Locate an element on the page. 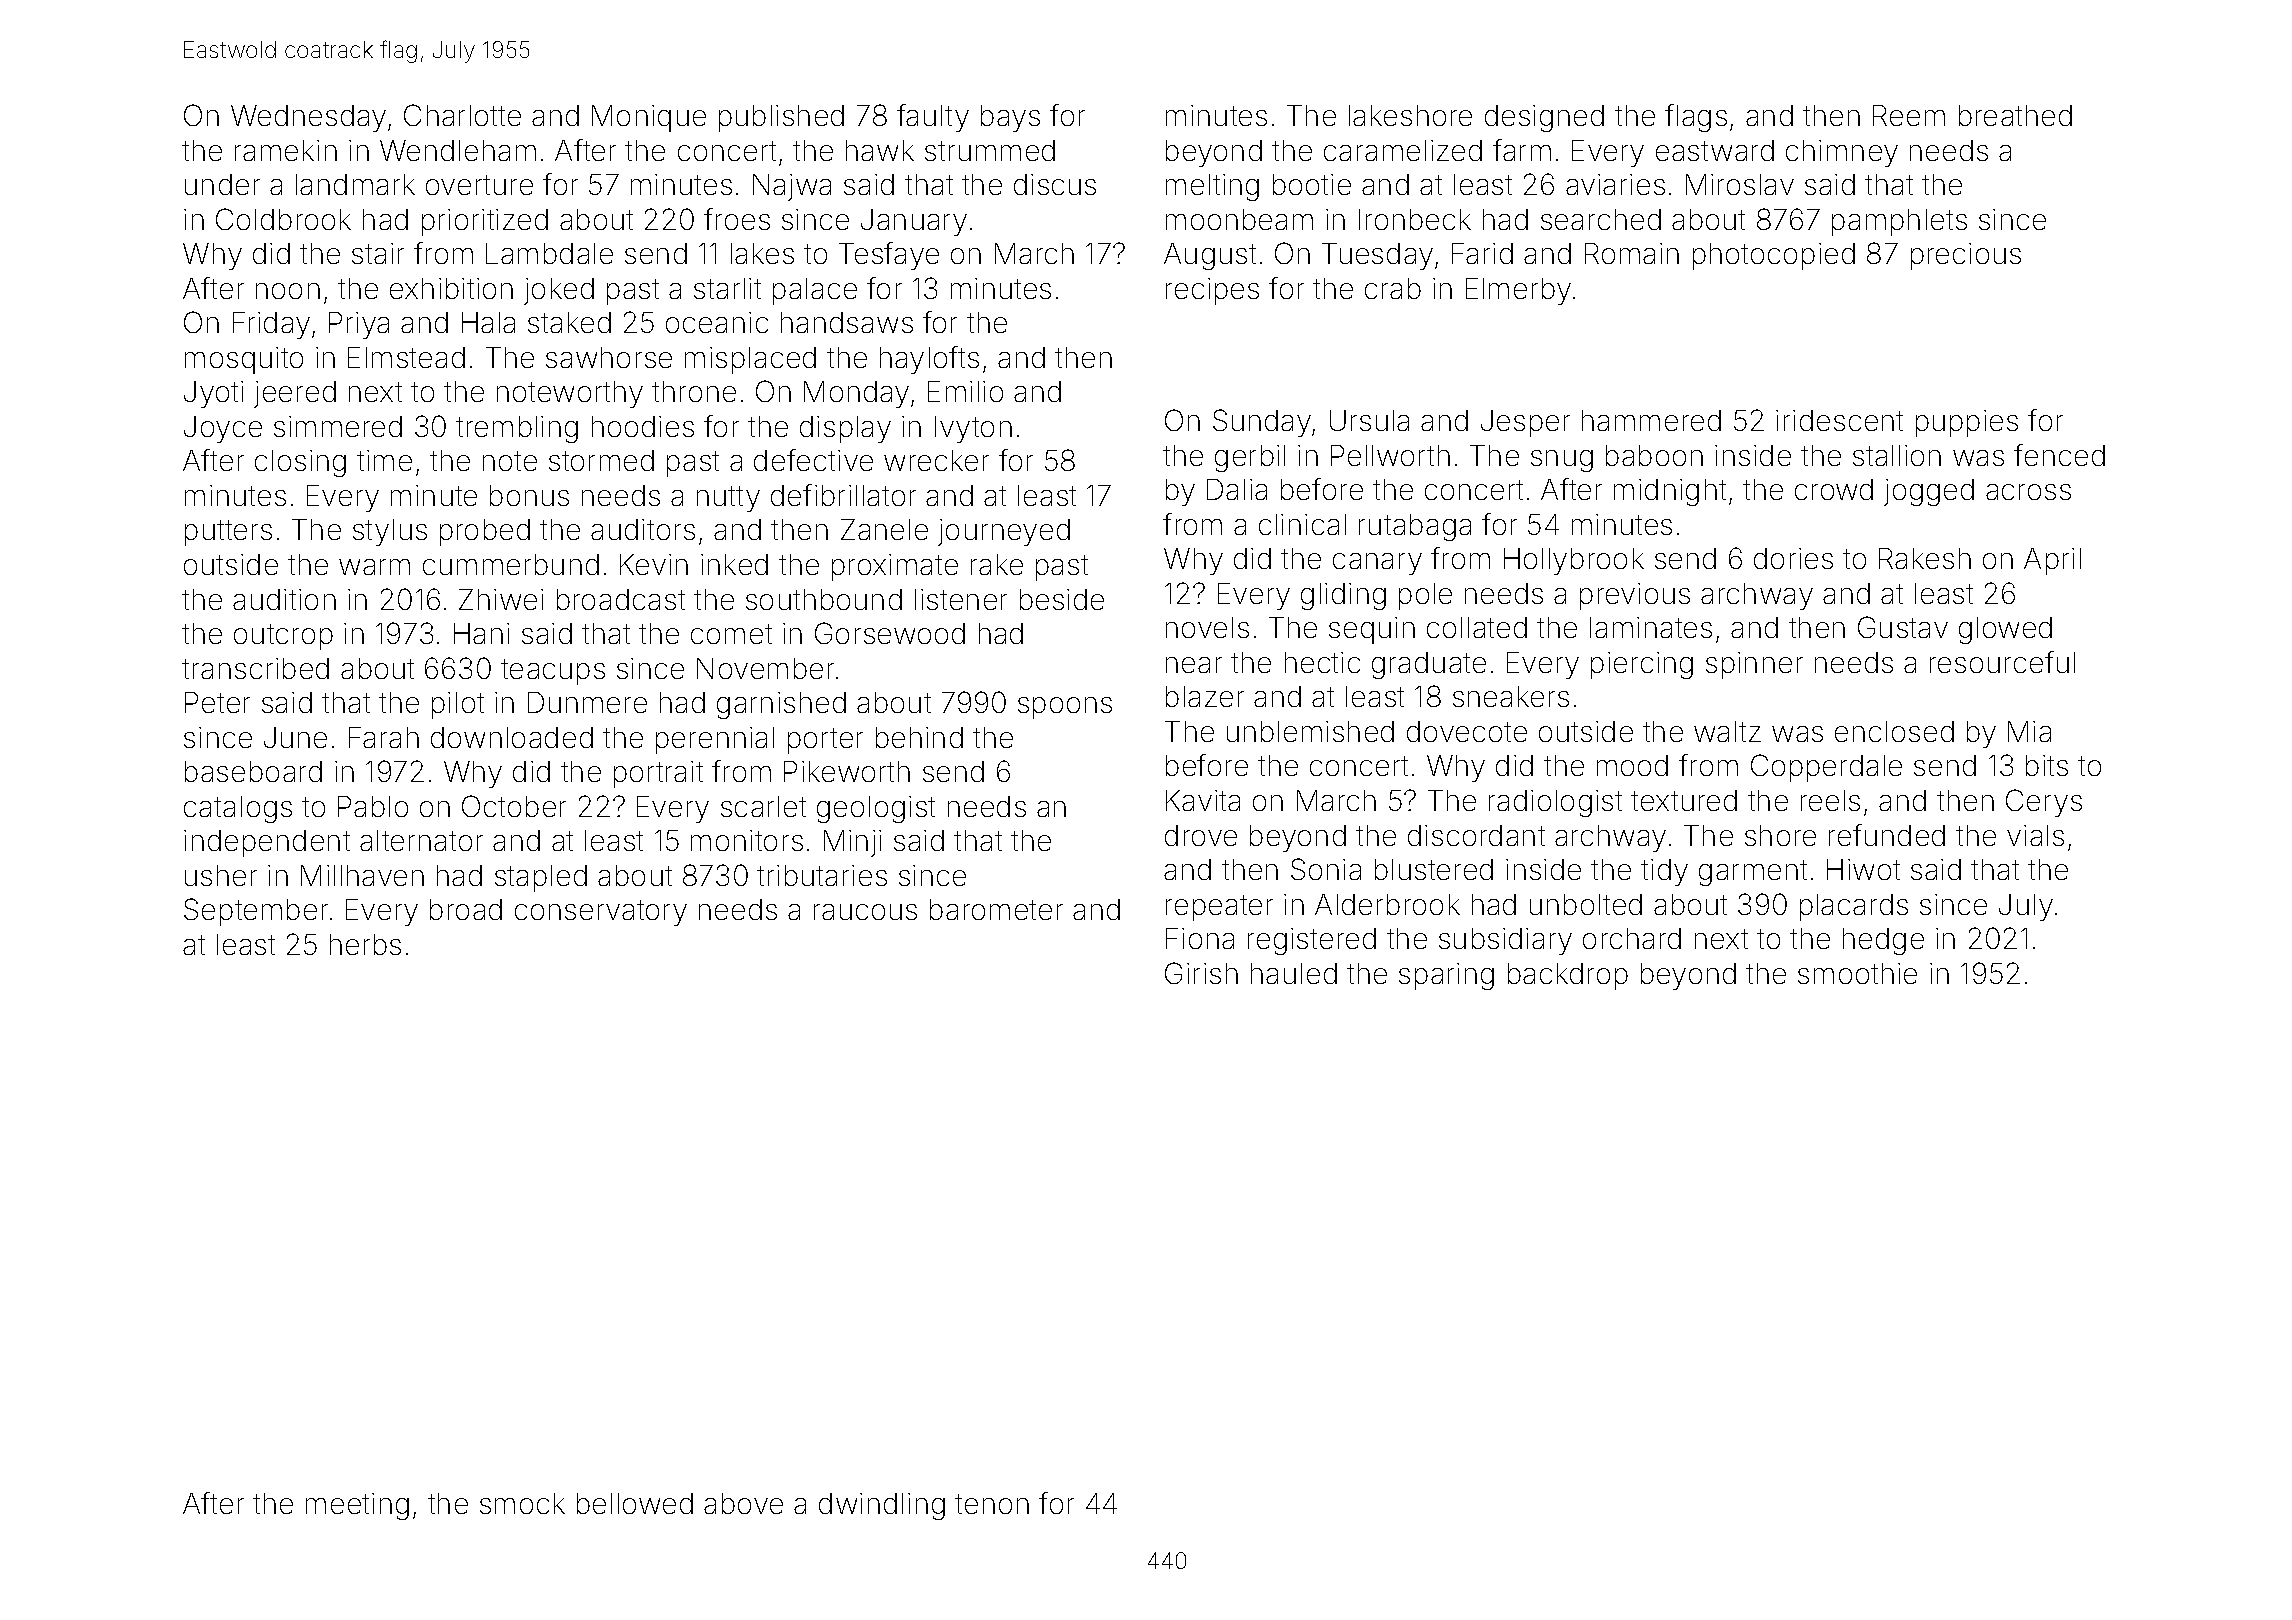 The image size is (2292, 1620). hedge is located at coordinates (1883, 941).
